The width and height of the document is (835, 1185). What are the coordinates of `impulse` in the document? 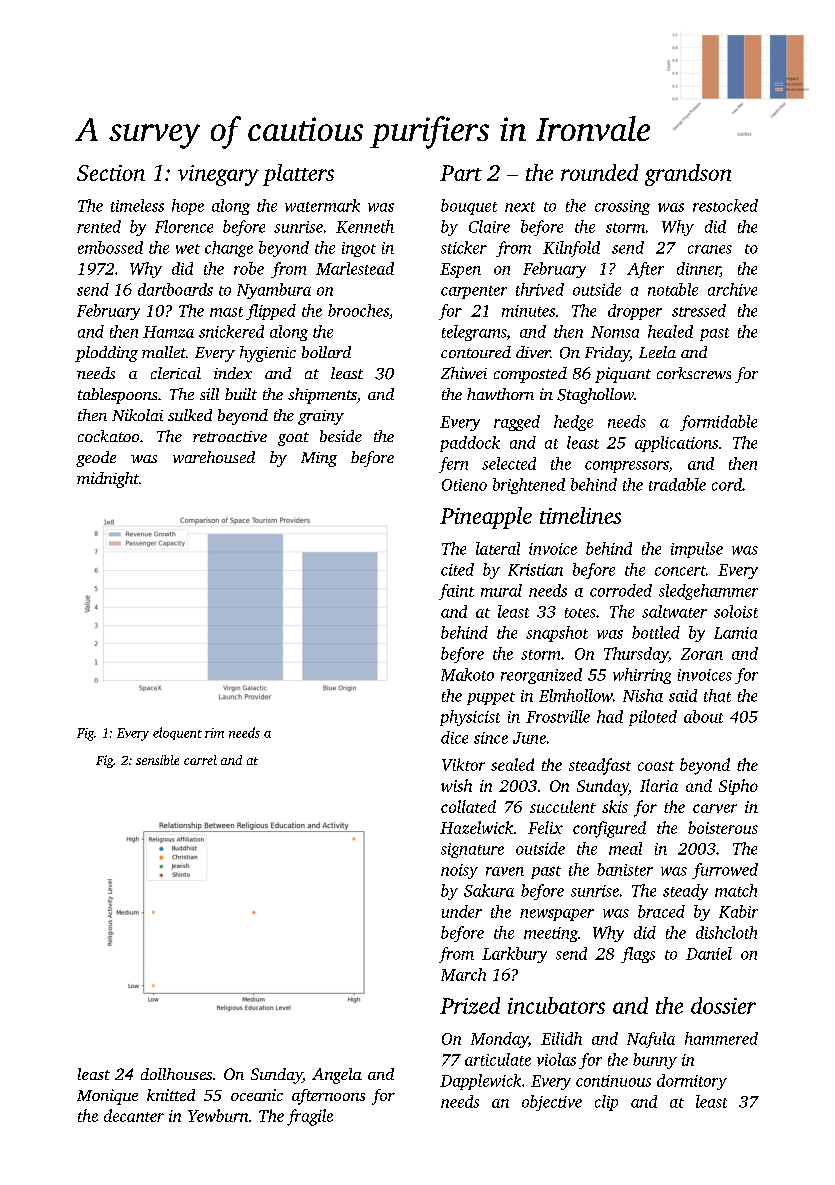 It's located at (697, 550).
